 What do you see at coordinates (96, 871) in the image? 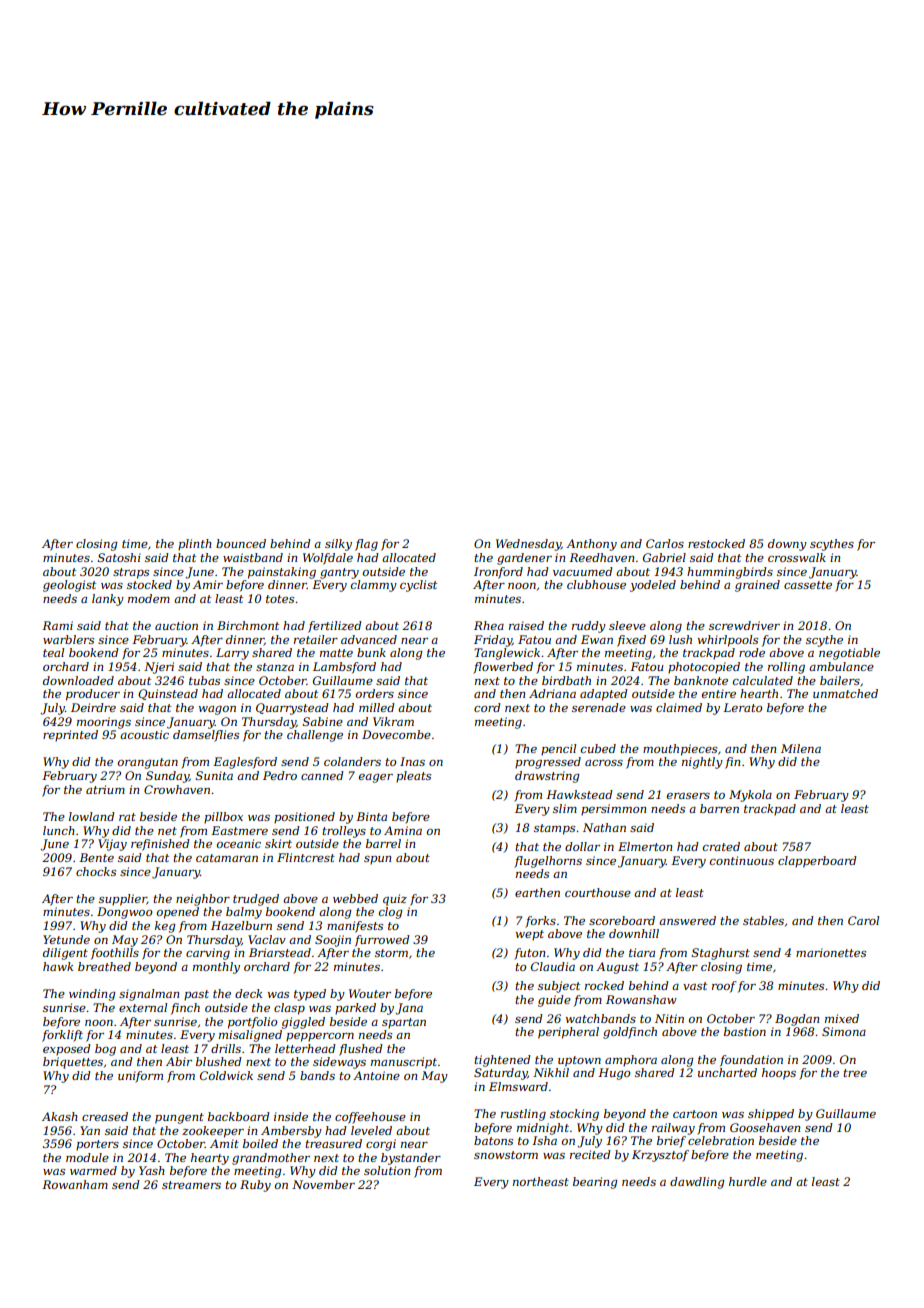
I see `chocks` at bounding box center [96, 871].
